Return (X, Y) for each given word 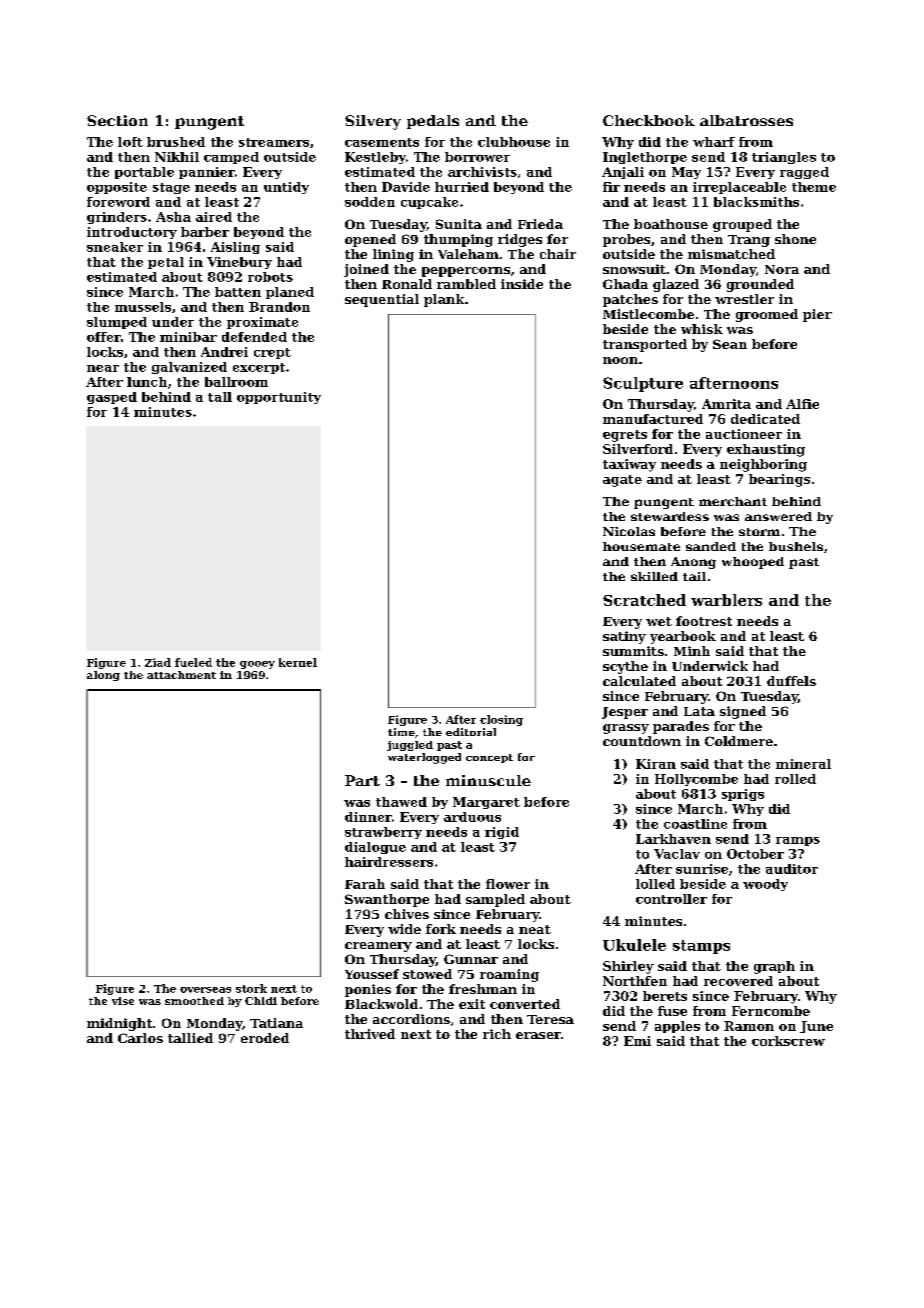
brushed (176, 142)
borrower (477, 157)
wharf (714, 142)
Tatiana (276, 1023)
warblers (726, 600)
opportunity (279, 398)
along (103, 676)
